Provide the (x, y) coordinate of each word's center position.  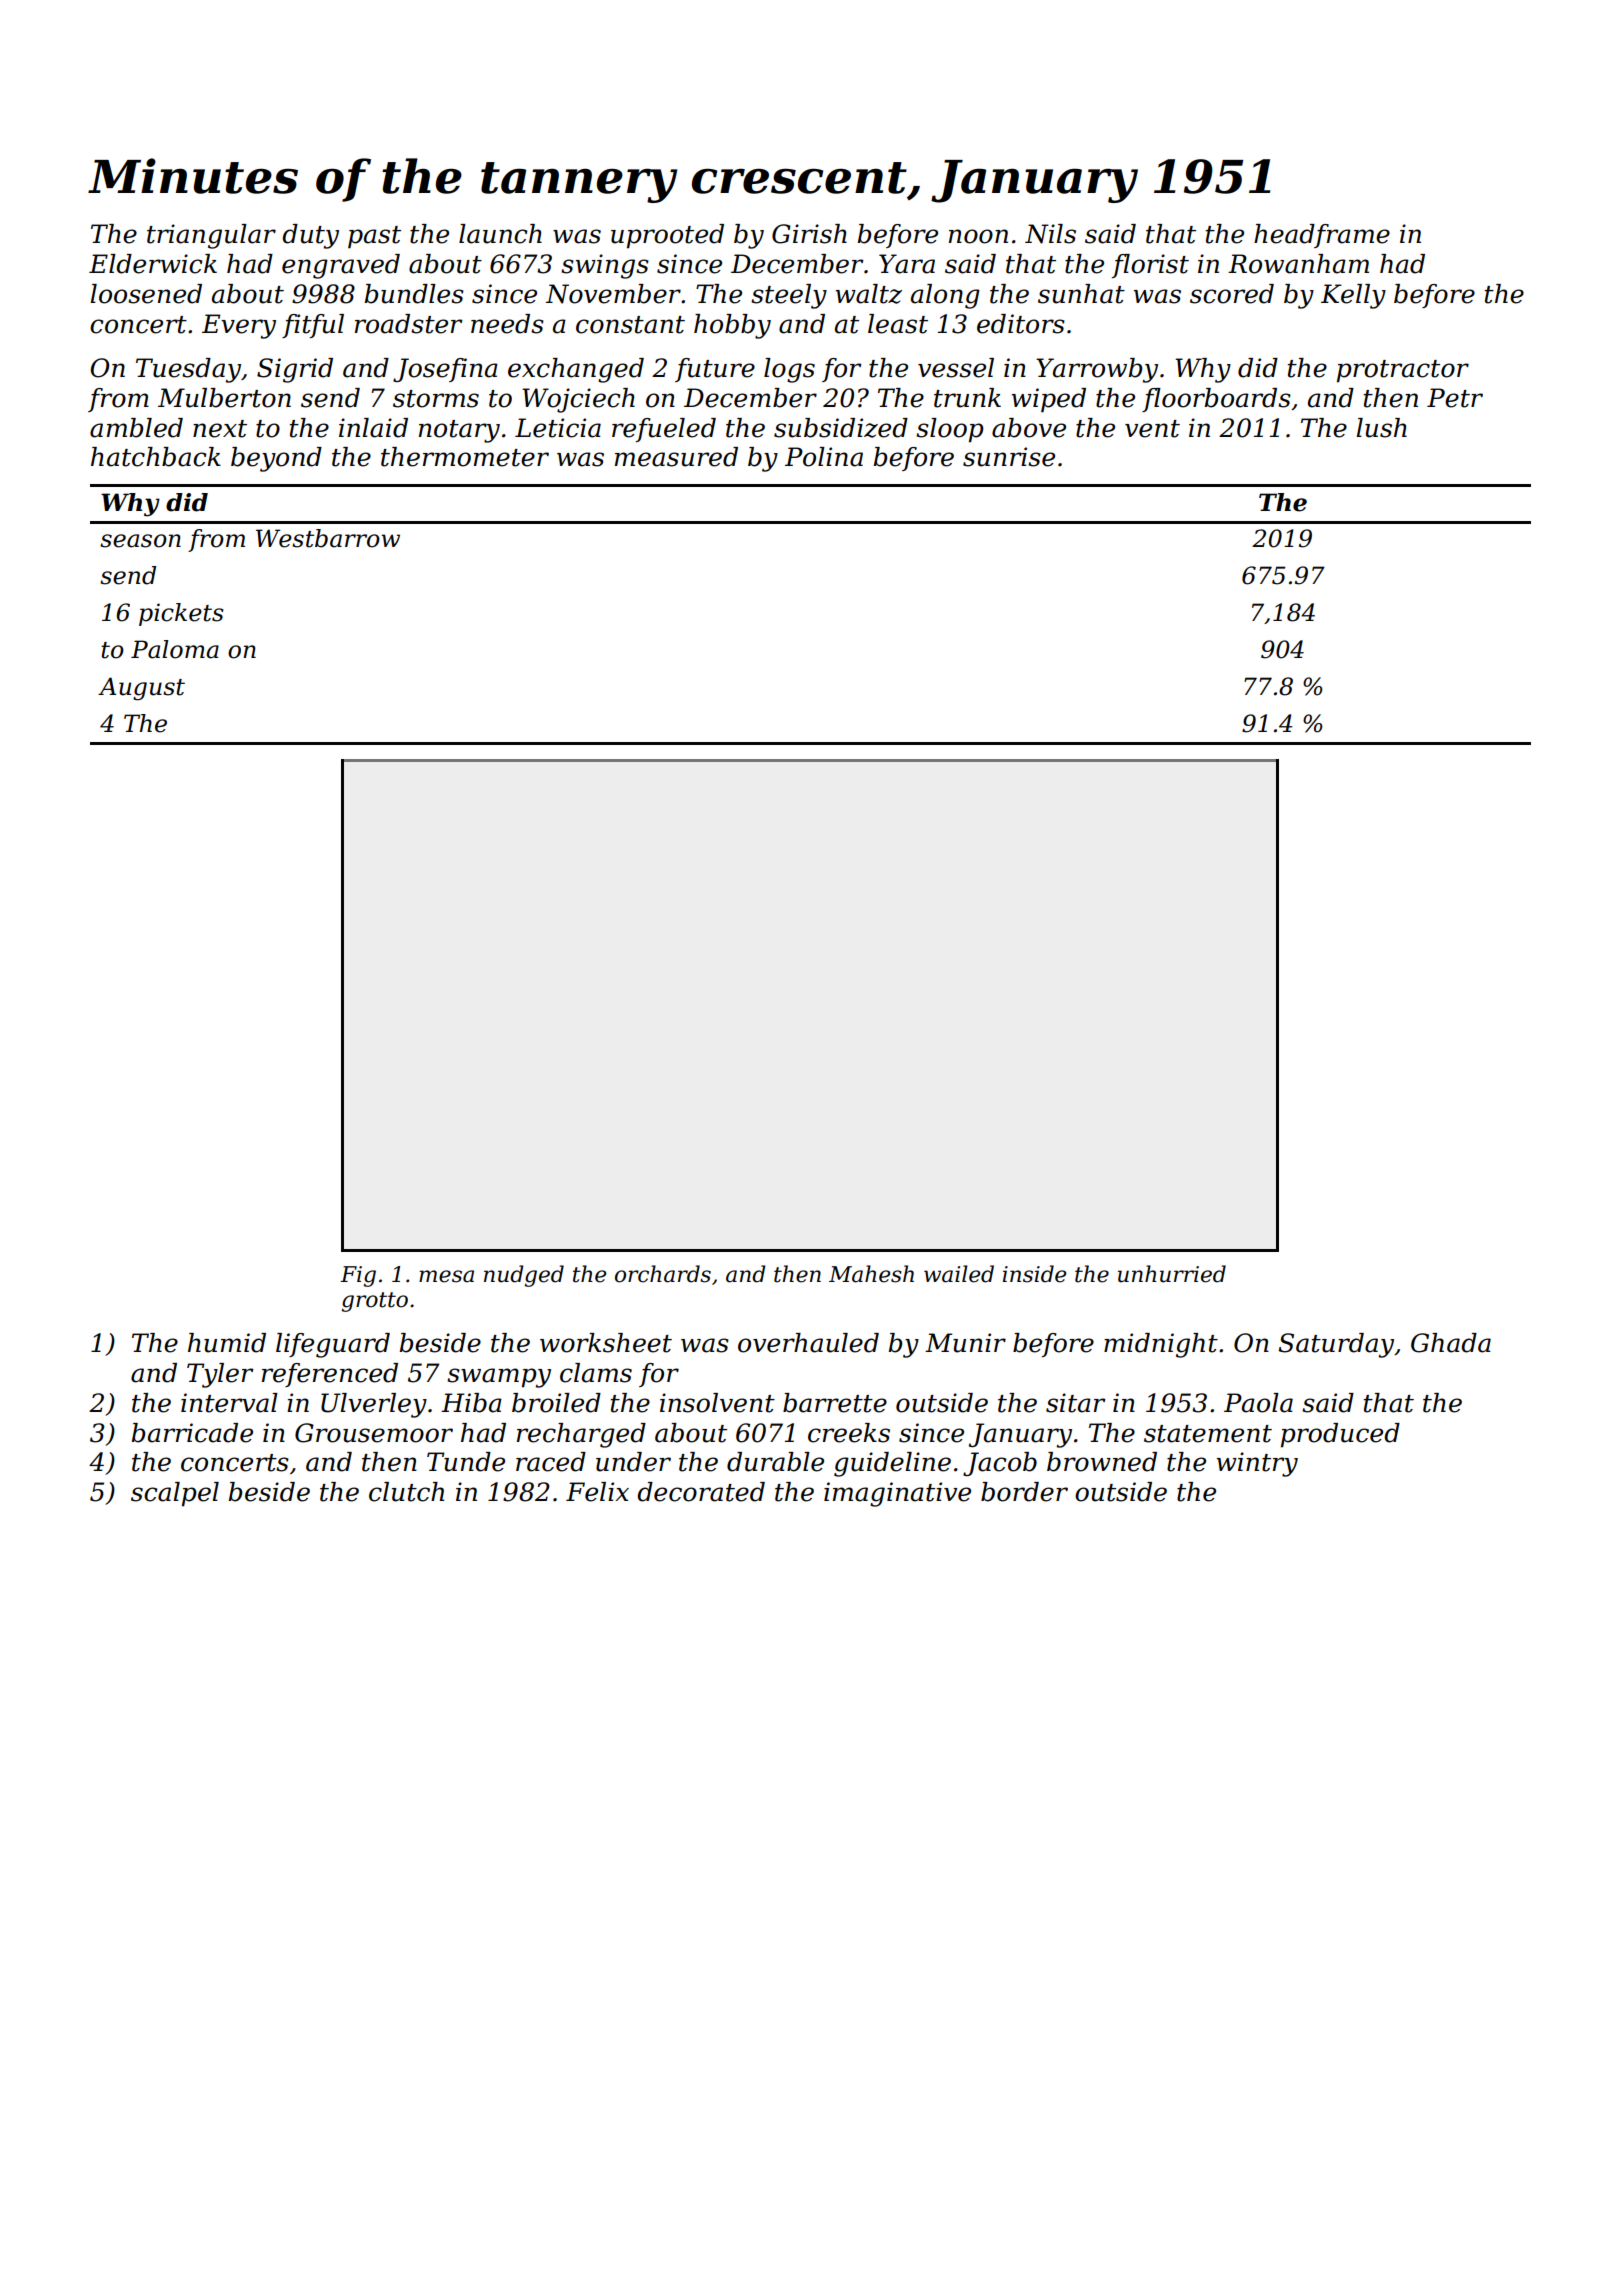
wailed (959, 1274)
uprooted (667, 236)
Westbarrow (328, 538)
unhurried (1172, 1274)
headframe (1322, 236)
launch (500, 234)
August (141, 689)
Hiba (471, 1403)
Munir (965, 1343)
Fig (358, 1276)
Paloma (175, 649)
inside (1034, 1274)
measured (676, 457)
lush (1381, 428)
